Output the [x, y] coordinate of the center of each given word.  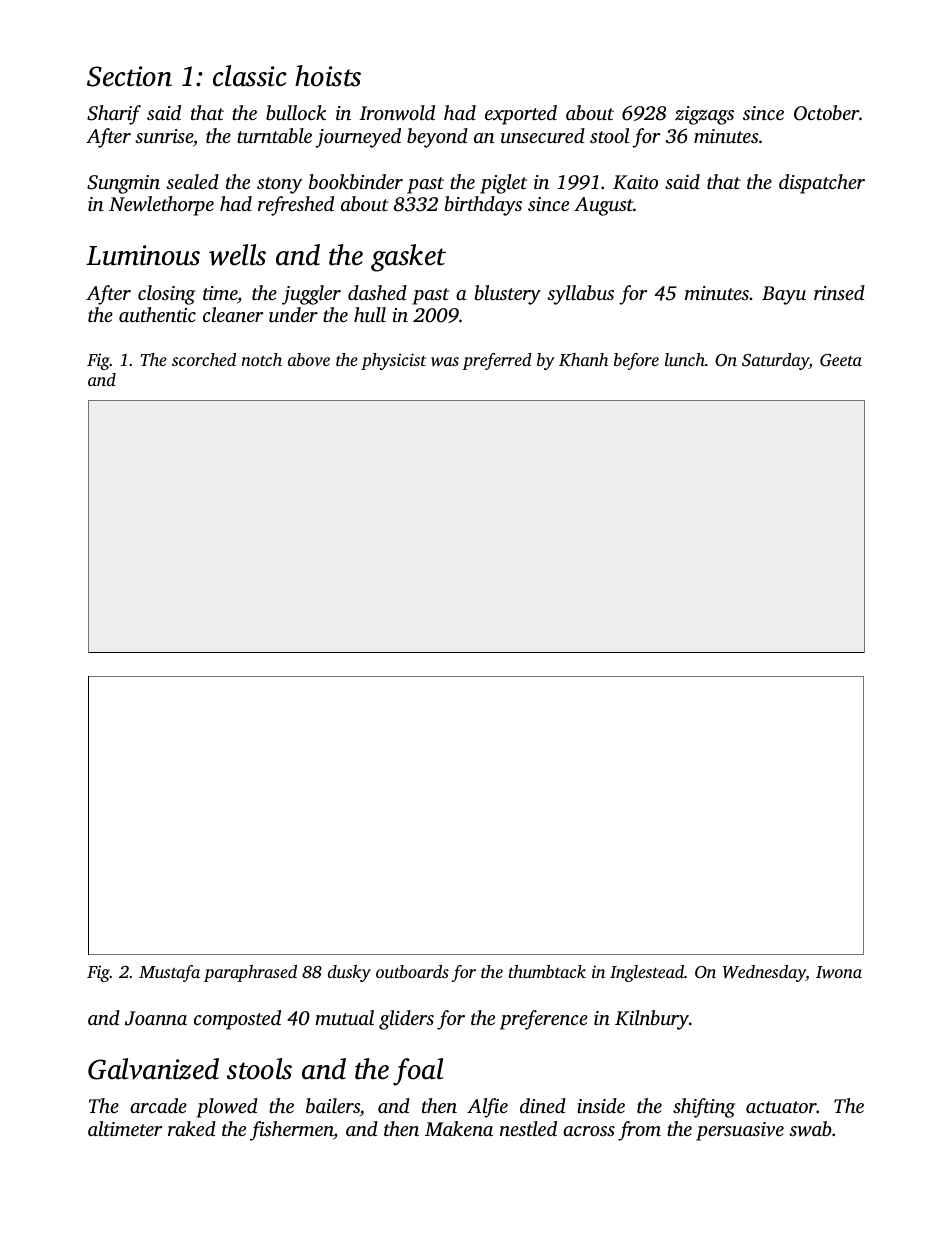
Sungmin [123, 184]
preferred [497, 361]
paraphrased [250, 973]
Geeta [841, 360]
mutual [344, 1017]
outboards [412, 971]
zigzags [704, 115]
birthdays [483, 206]
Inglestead [647, 973]
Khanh [583, 360]
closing [166, 295]
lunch [685, 359]
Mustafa [169, 973]
